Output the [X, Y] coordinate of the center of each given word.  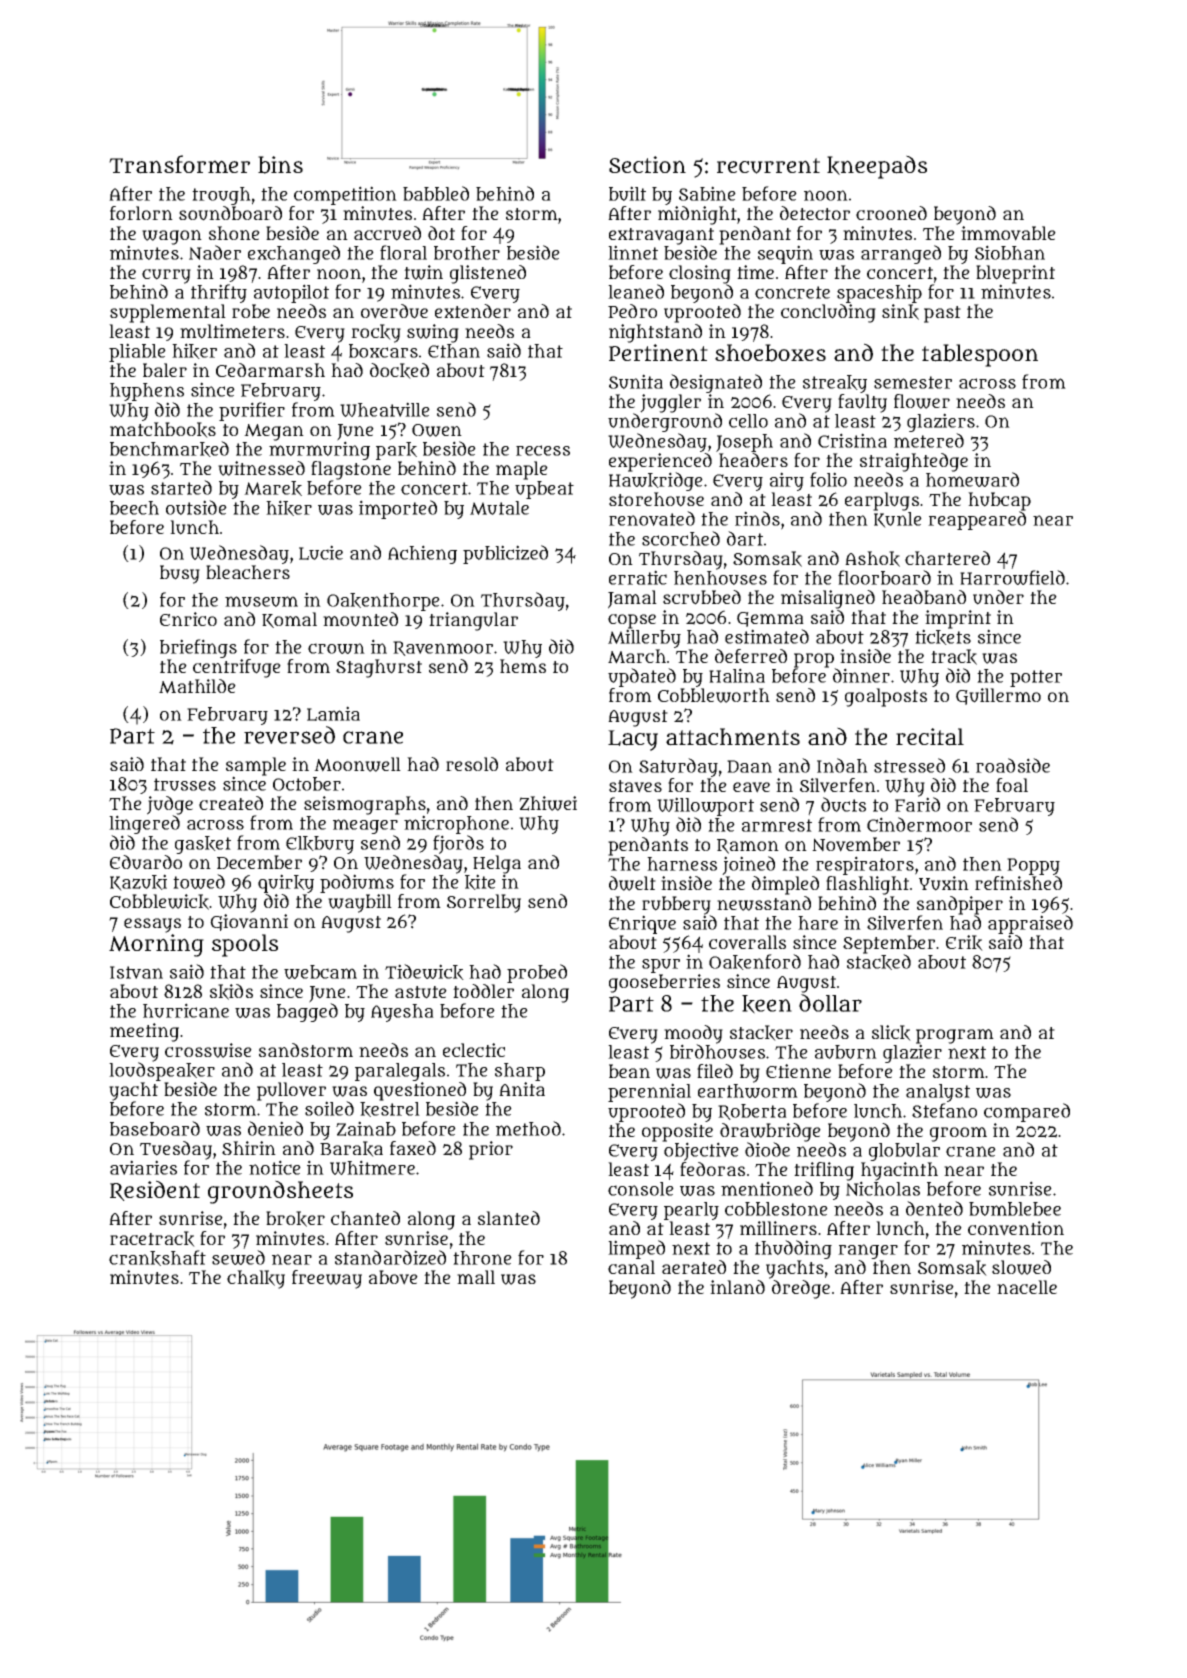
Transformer [179, 164]
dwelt [632, 883]
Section [647, 164]
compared [1027, 1112]
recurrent [768, 166]
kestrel [390, 1109]
